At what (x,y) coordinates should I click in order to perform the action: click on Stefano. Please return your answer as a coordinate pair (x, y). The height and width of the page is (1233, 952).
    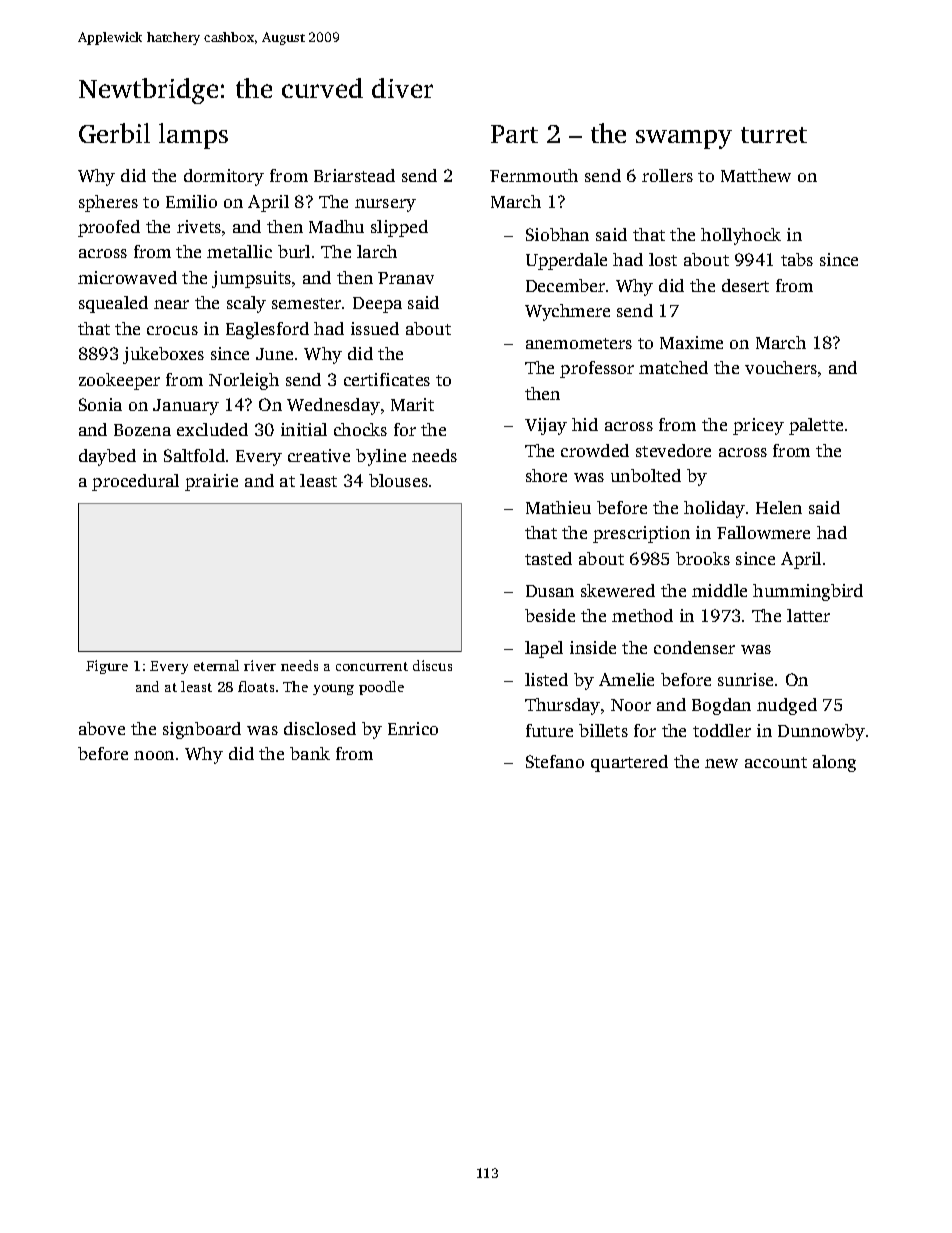
    Looking at the image, I should click on (555, 761).
